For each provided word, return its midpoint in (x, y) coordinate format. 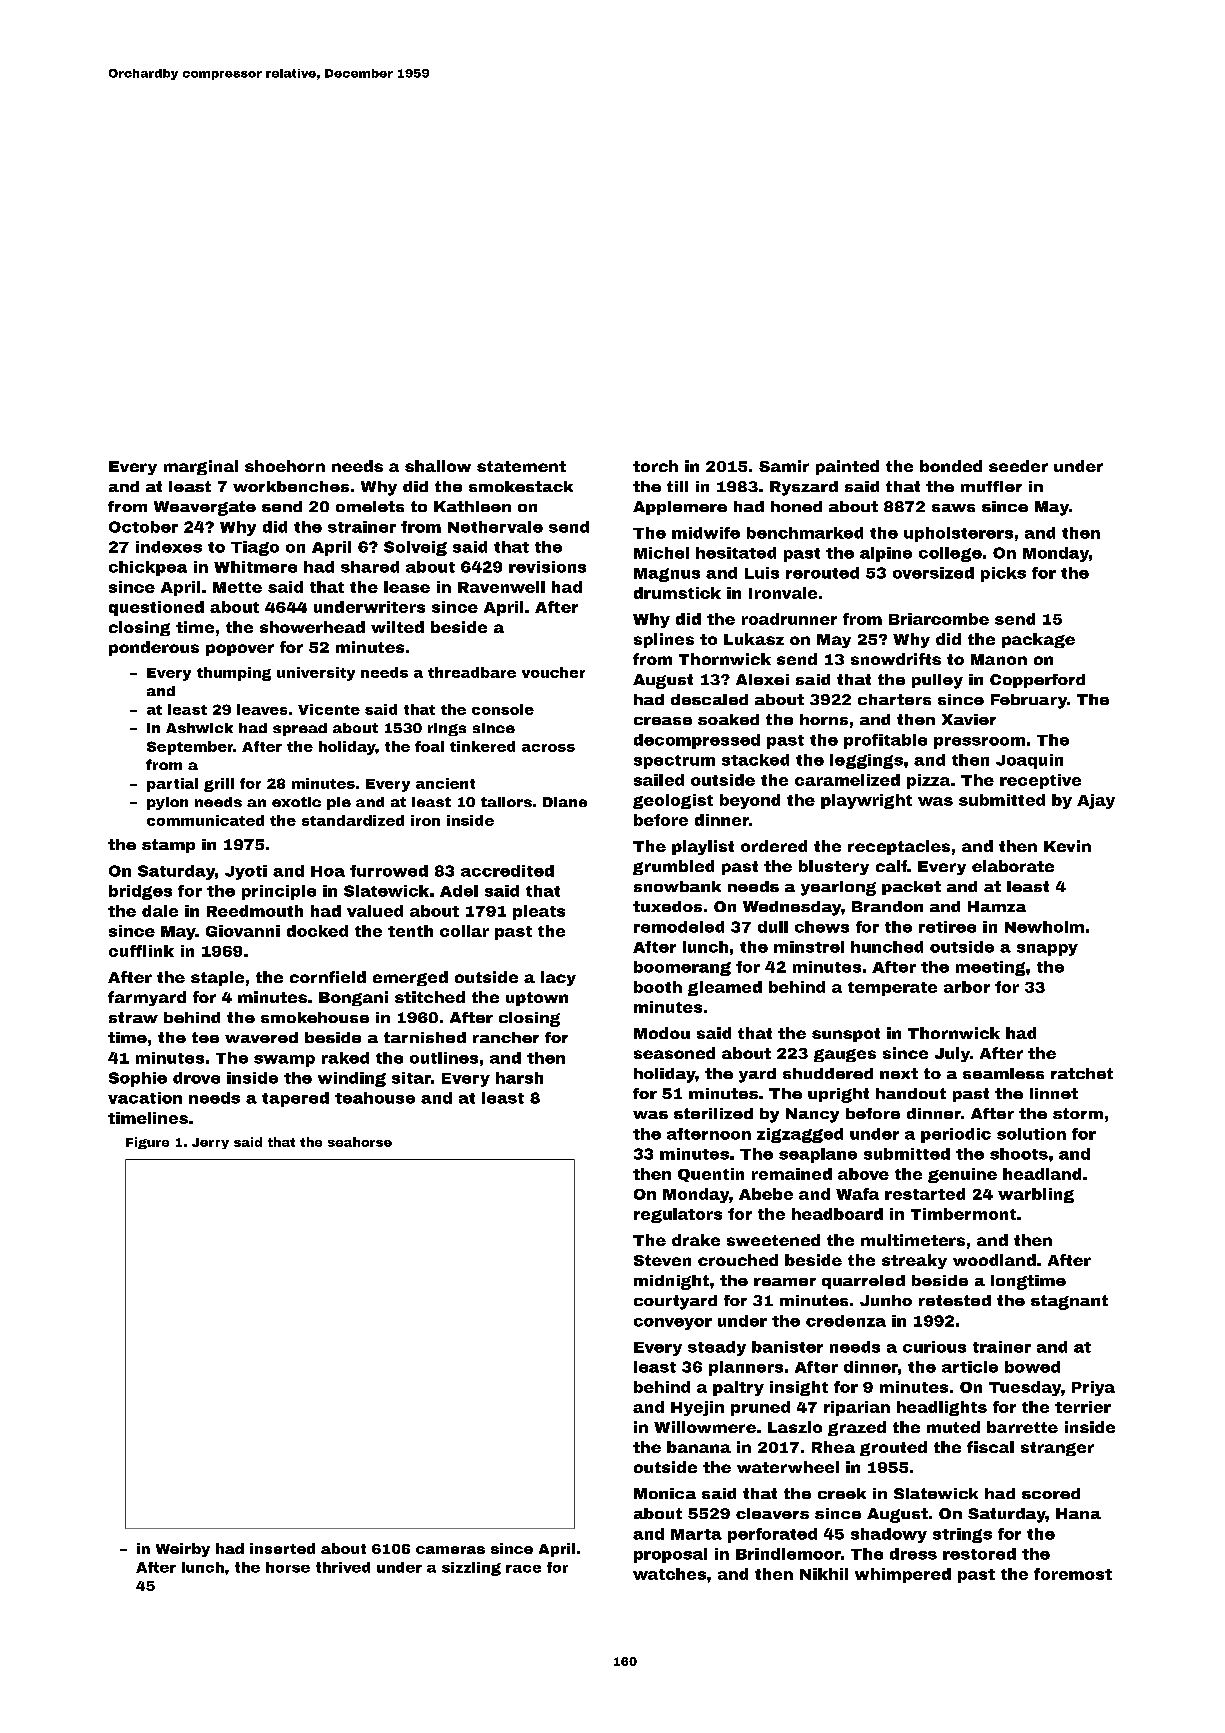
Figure (147, 1143)
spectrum (674, 762)
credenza (846, 1321)
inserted (282, 1548)
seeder (1018, 466)
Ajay (1096, 801)
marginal (201, 467)
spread (300, 729)
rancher (506, 1037)
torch (655, 466)
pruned (760, 1408)
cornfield (328, 977)
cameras (450, 1550)
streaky (914, 1261)
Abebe (766, 1194)
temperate (892, 989)
